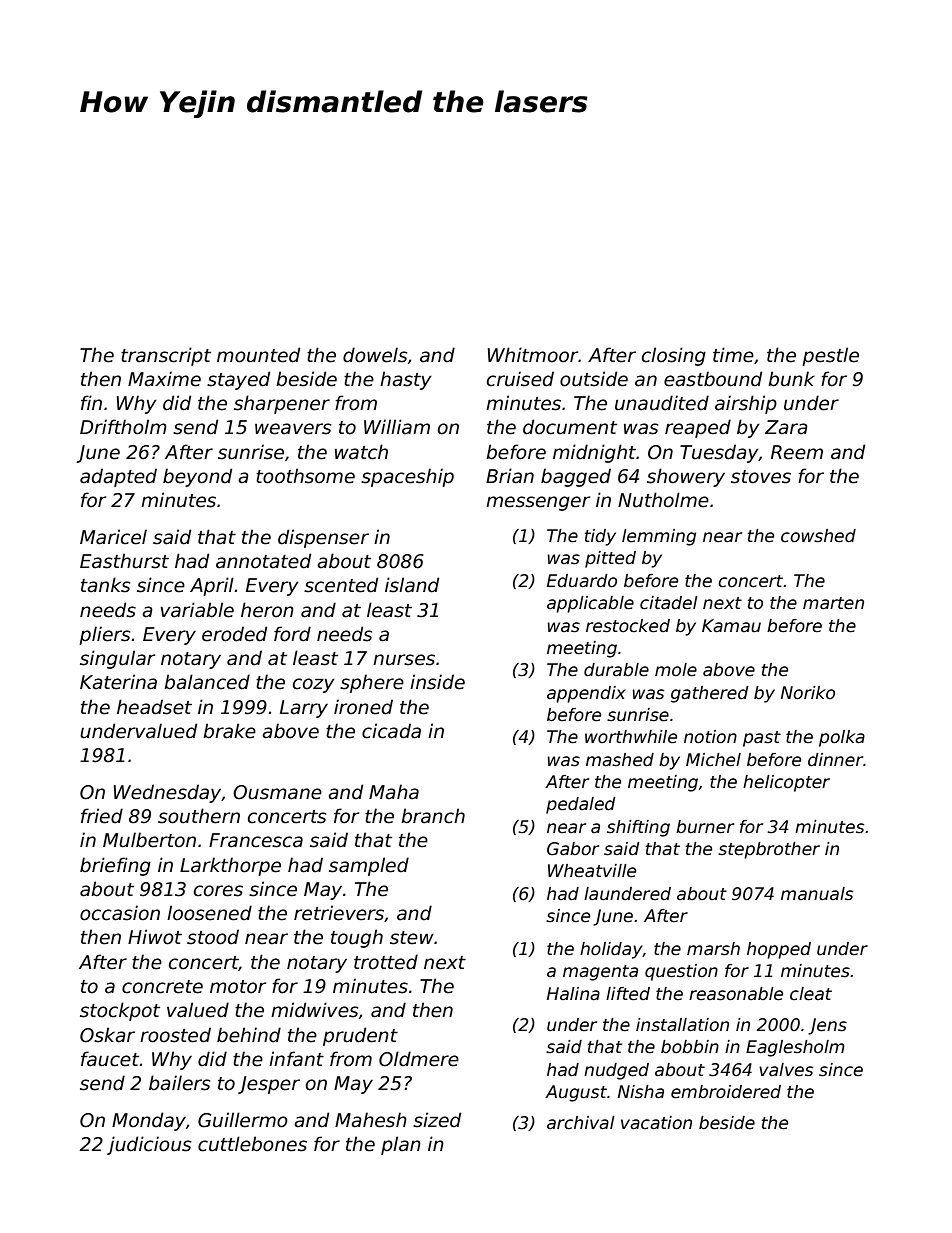 The height and width of the image is (1233, 952). Describe the element at coordinates (808, 693) in the image. I see `Noriko` at that location.
